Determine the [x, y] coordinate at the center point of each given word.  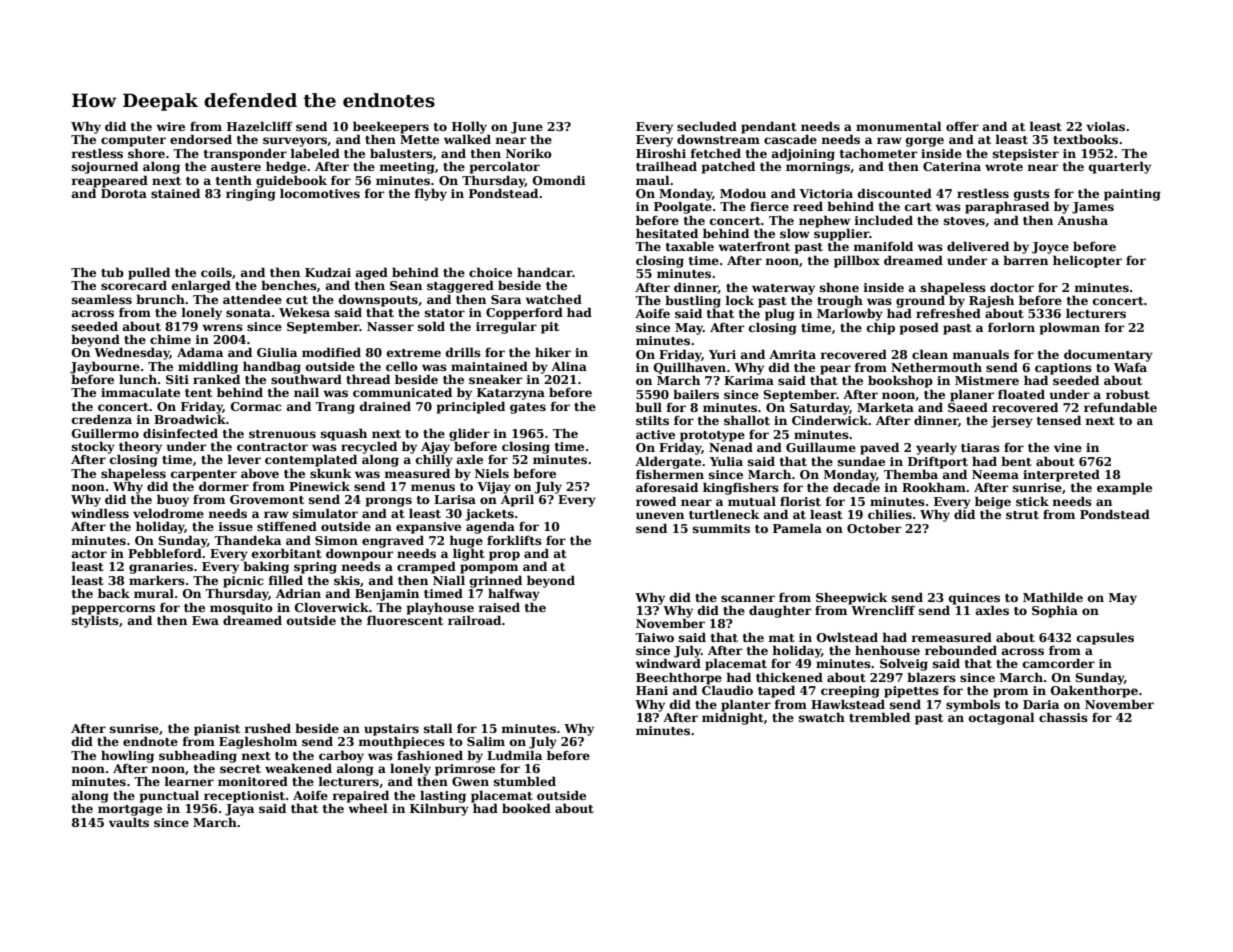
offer [962, 126]
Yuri [722, 354]
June [527, 128]
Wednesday [132, 353]
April [517, 501]
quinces [974, 599]
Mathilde [1053, 597]
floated [1021, 394]
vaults [129, 822]
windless [100, 513]
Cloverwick [332, 607]
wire [170, 126]
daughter [780, 611]
